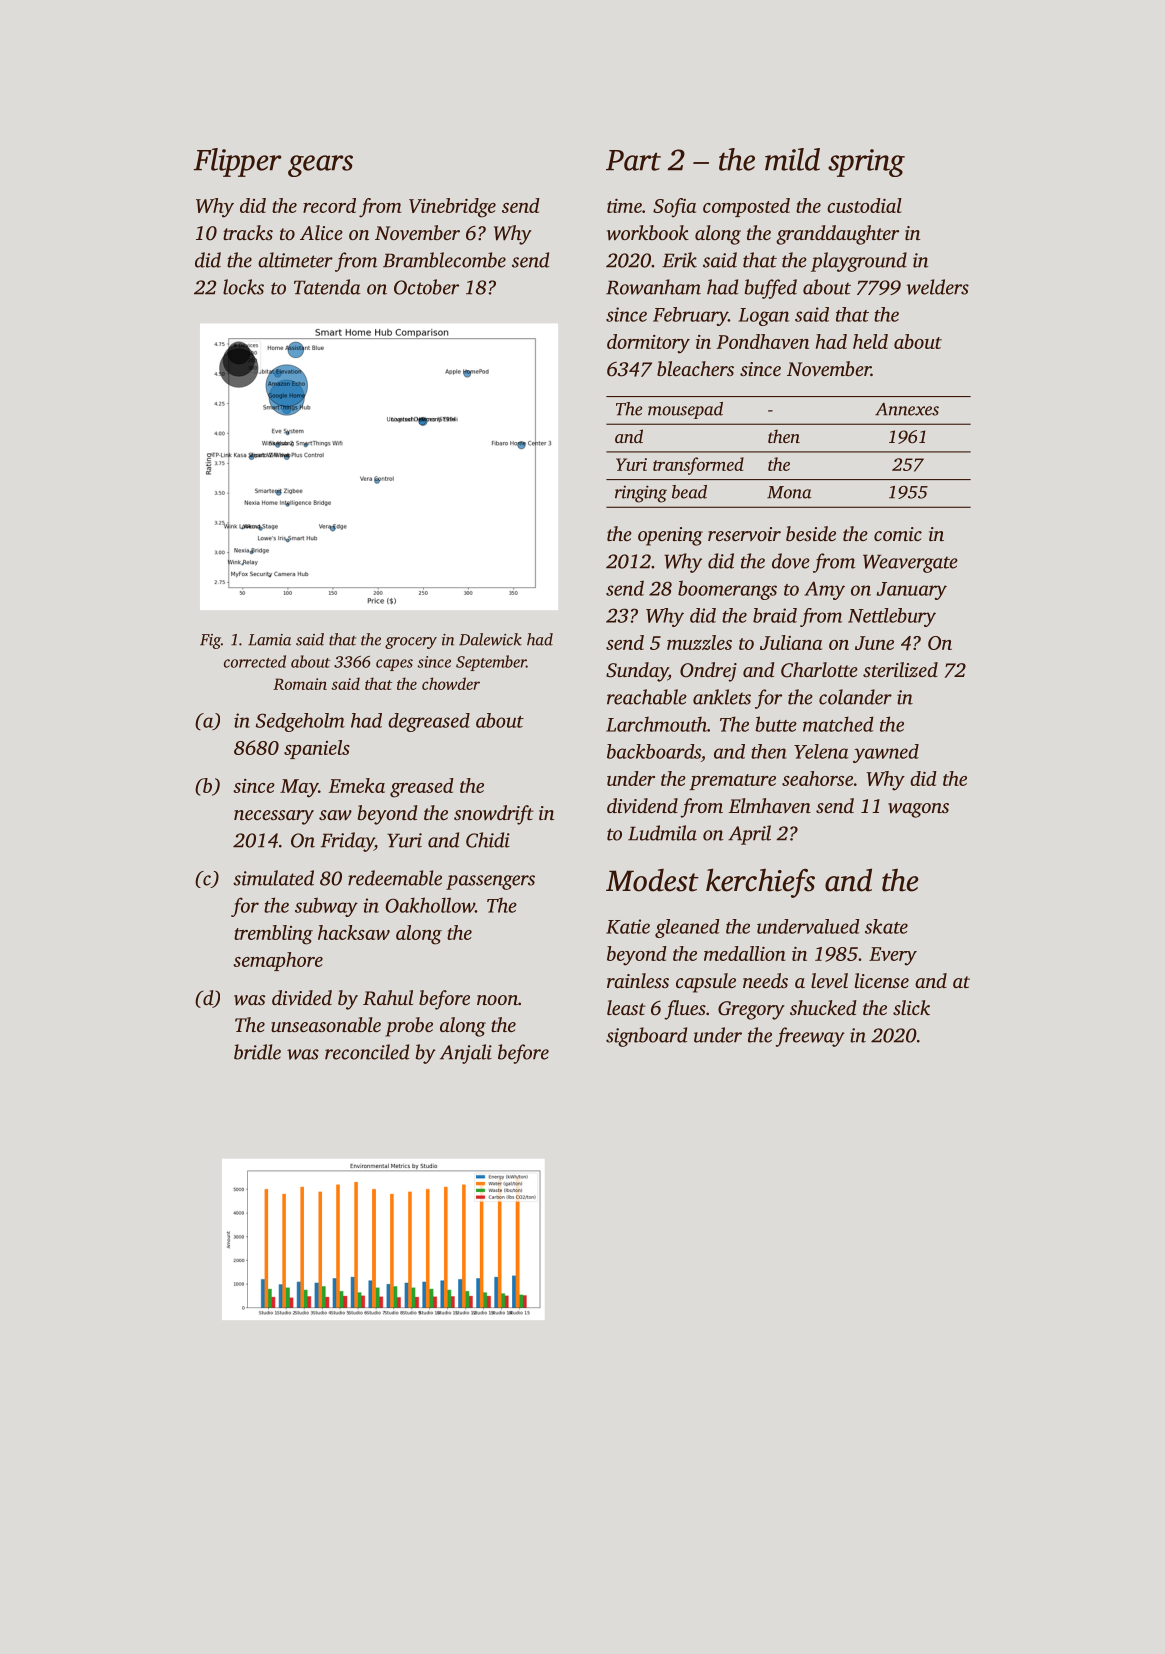 Image resolution: width=1165 pixels, height=1654 pixels. What do you see at coordinates (810, 1037) in the screenshot?
I see `freeway` at bounding box center [810, 1037].
